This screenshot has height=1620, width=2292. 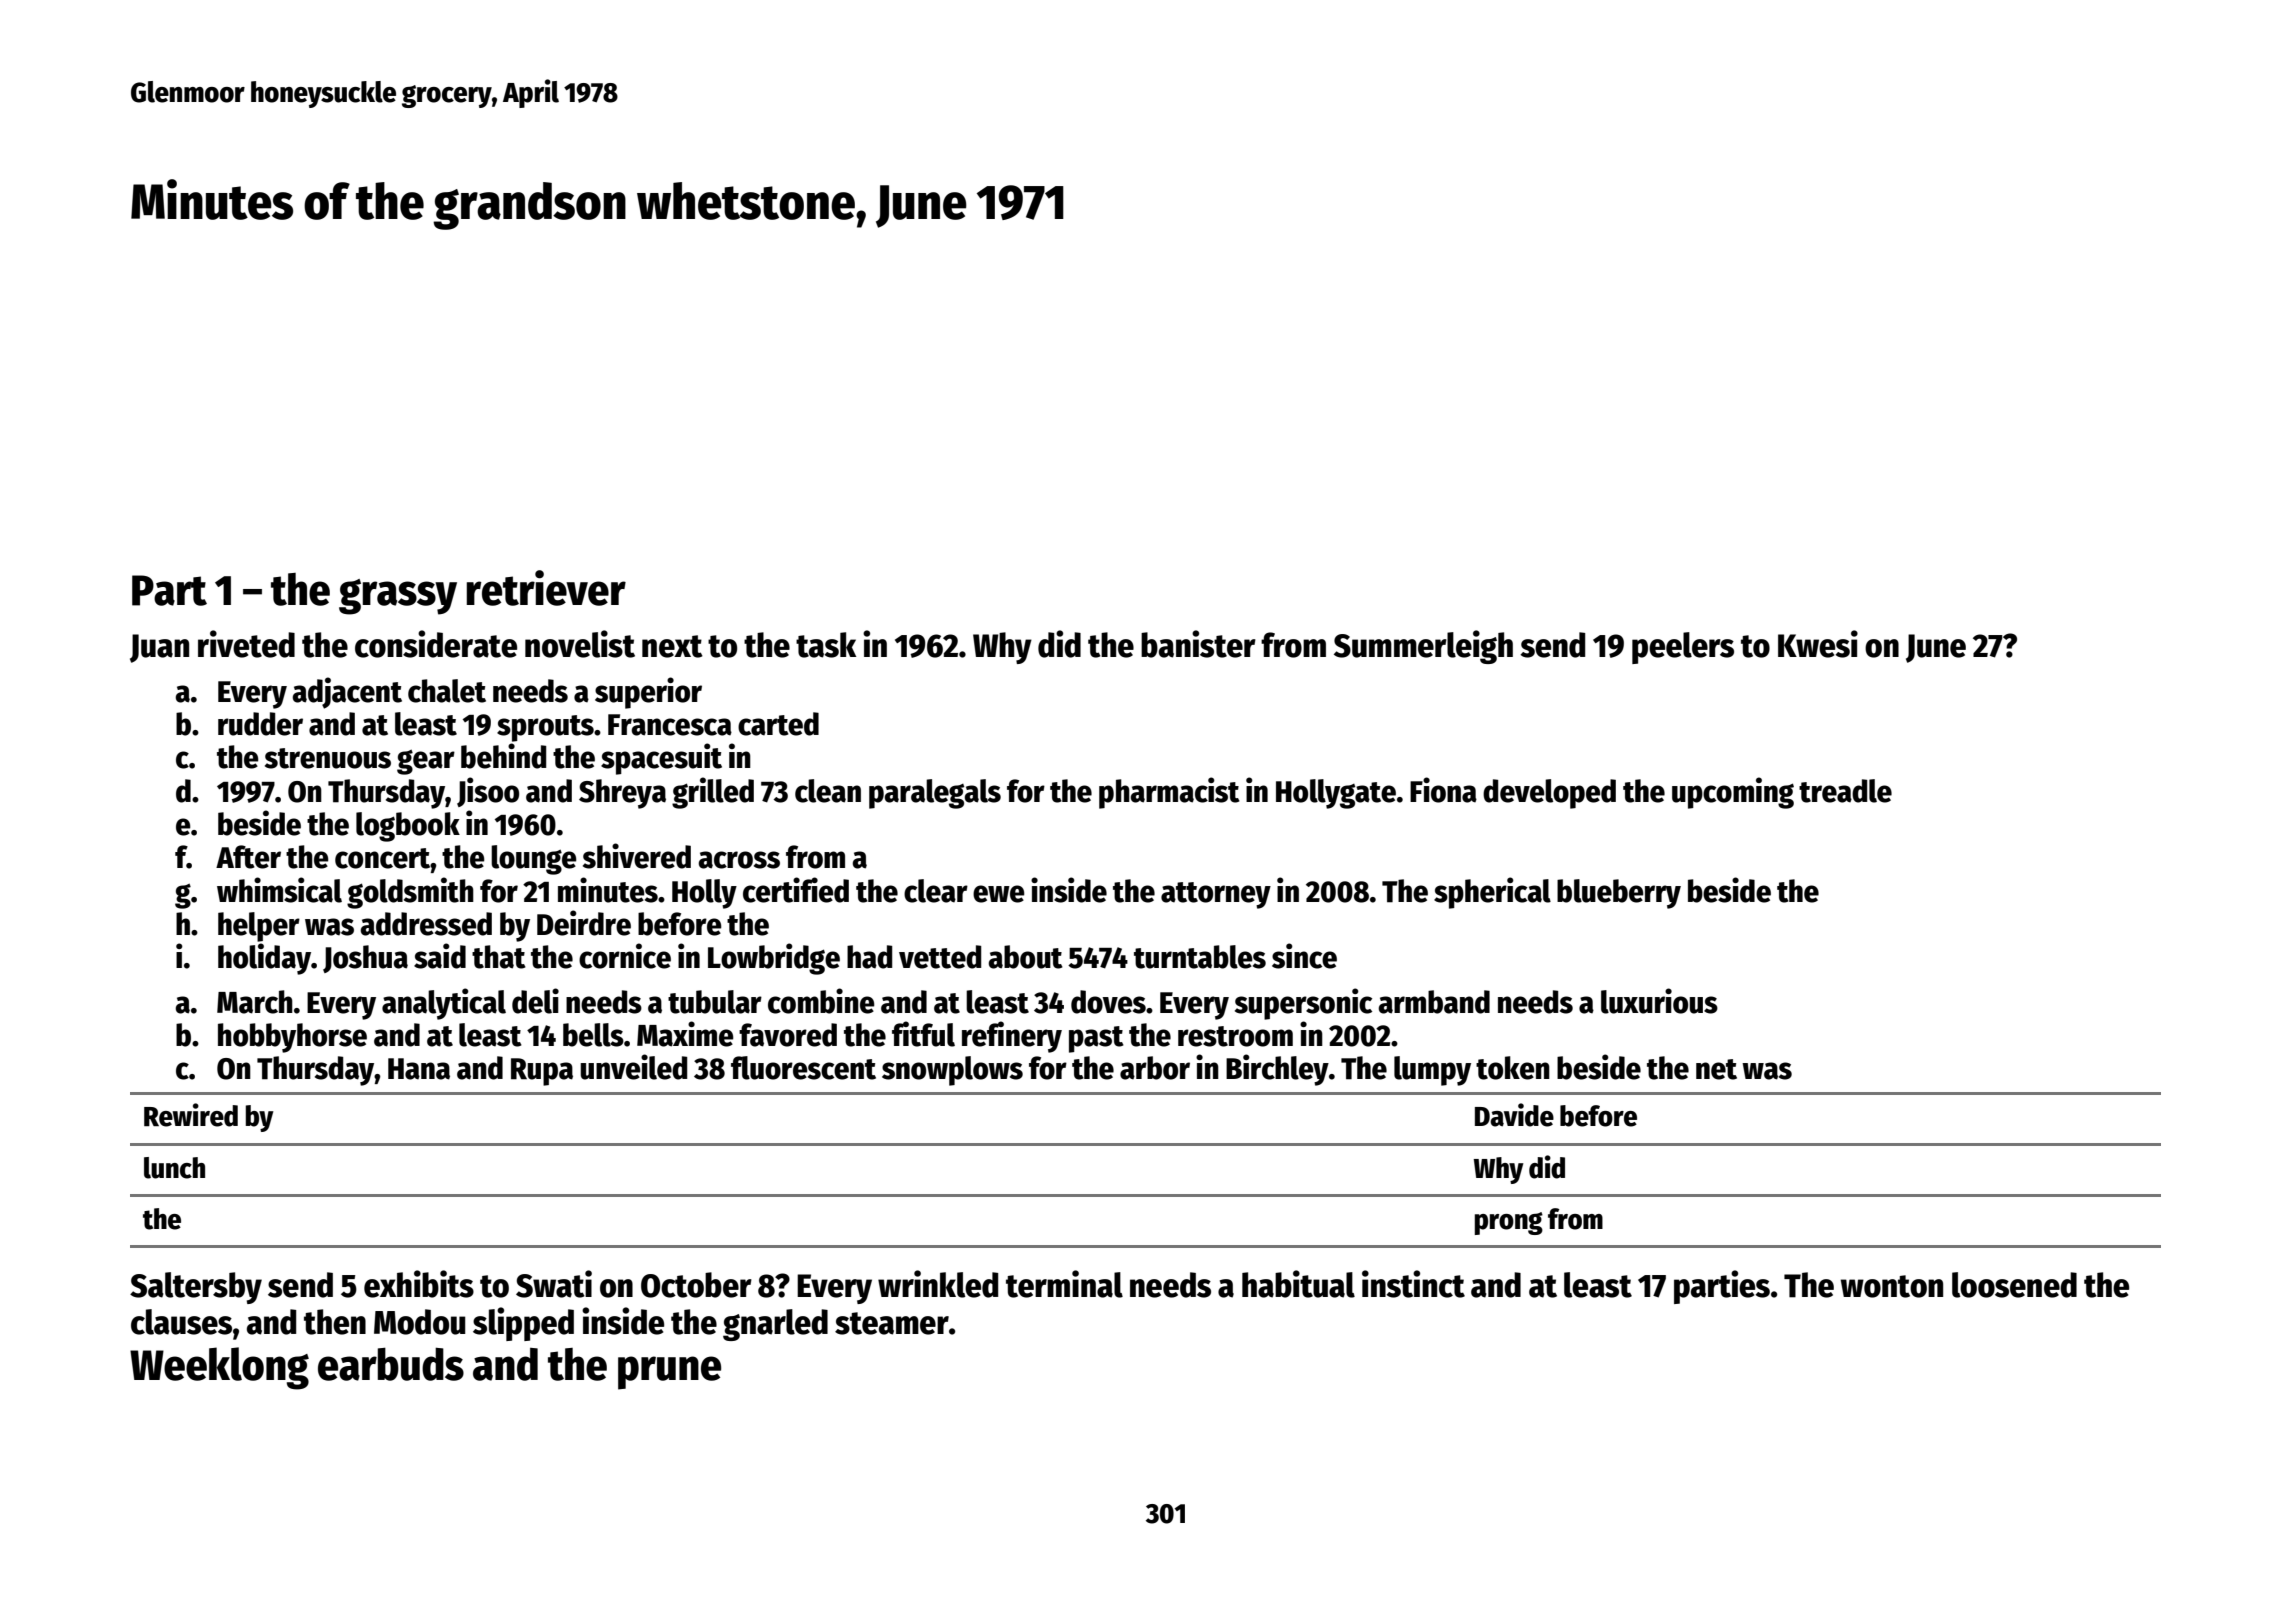 I want to click on Weeklong, so click(x=219, y=1368).
